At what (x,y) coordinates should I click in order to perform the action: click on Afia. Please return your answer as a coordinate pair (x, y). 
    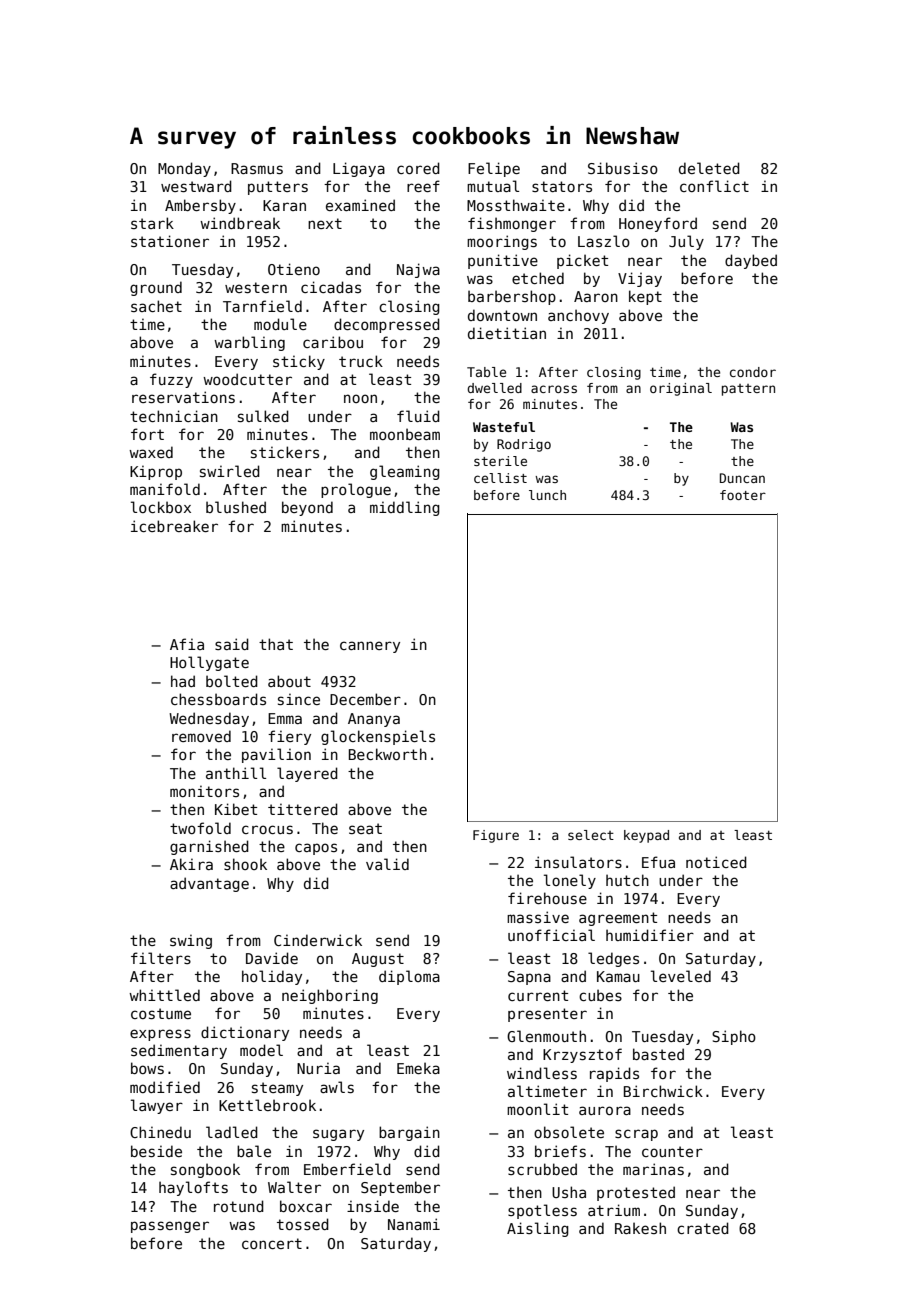
    Looking at the image, I should click on (187, 644).
